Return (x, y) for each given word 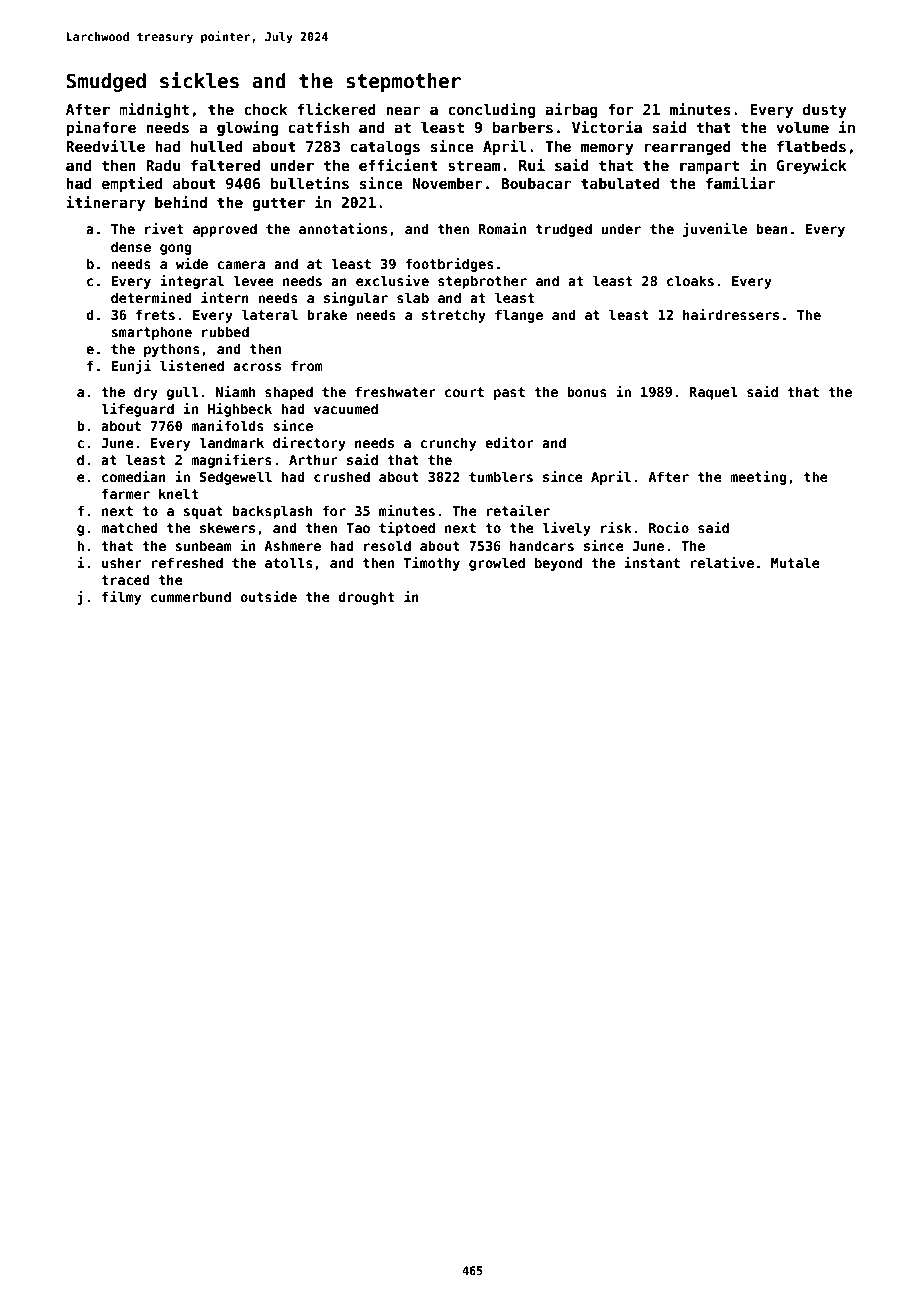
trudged (564, 230)
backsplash (272, 512)
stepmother (403, 82)
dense (131, 246)
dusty (825, 110)
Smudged (106, 82)
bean (772, 228)
